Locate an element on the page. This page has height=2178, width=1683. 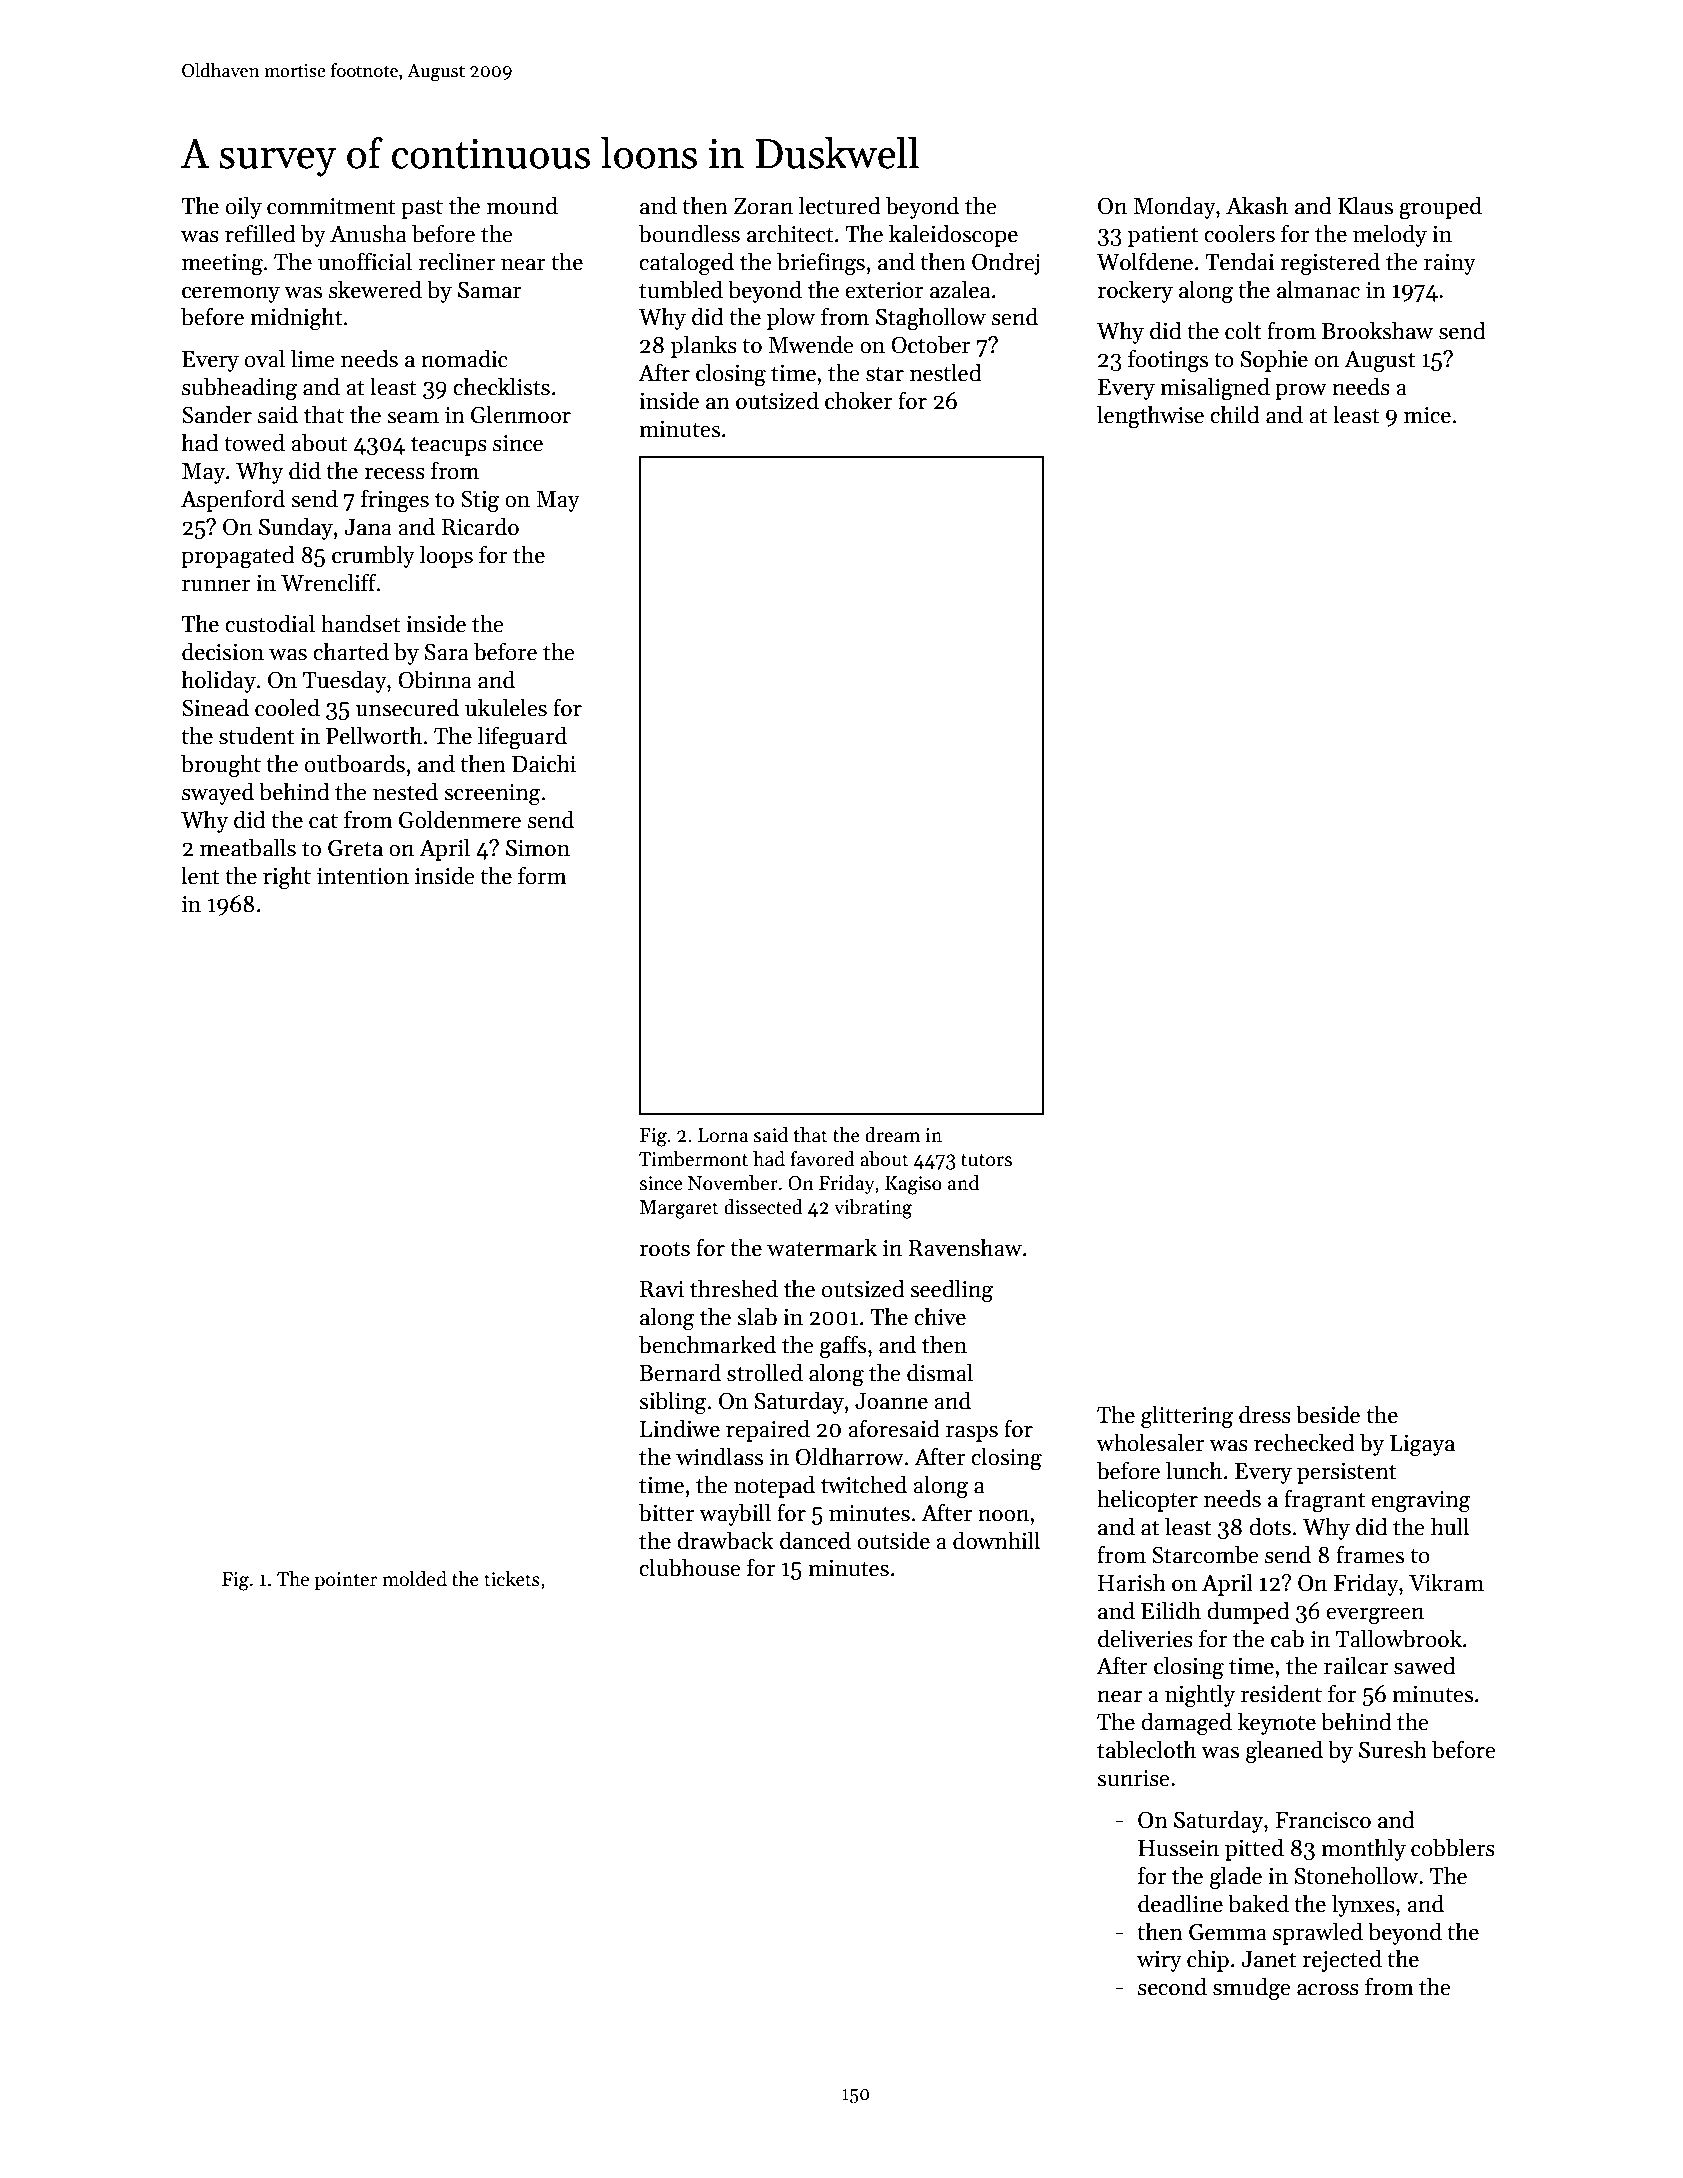
Zoran is located at coordinates (763, 206).
